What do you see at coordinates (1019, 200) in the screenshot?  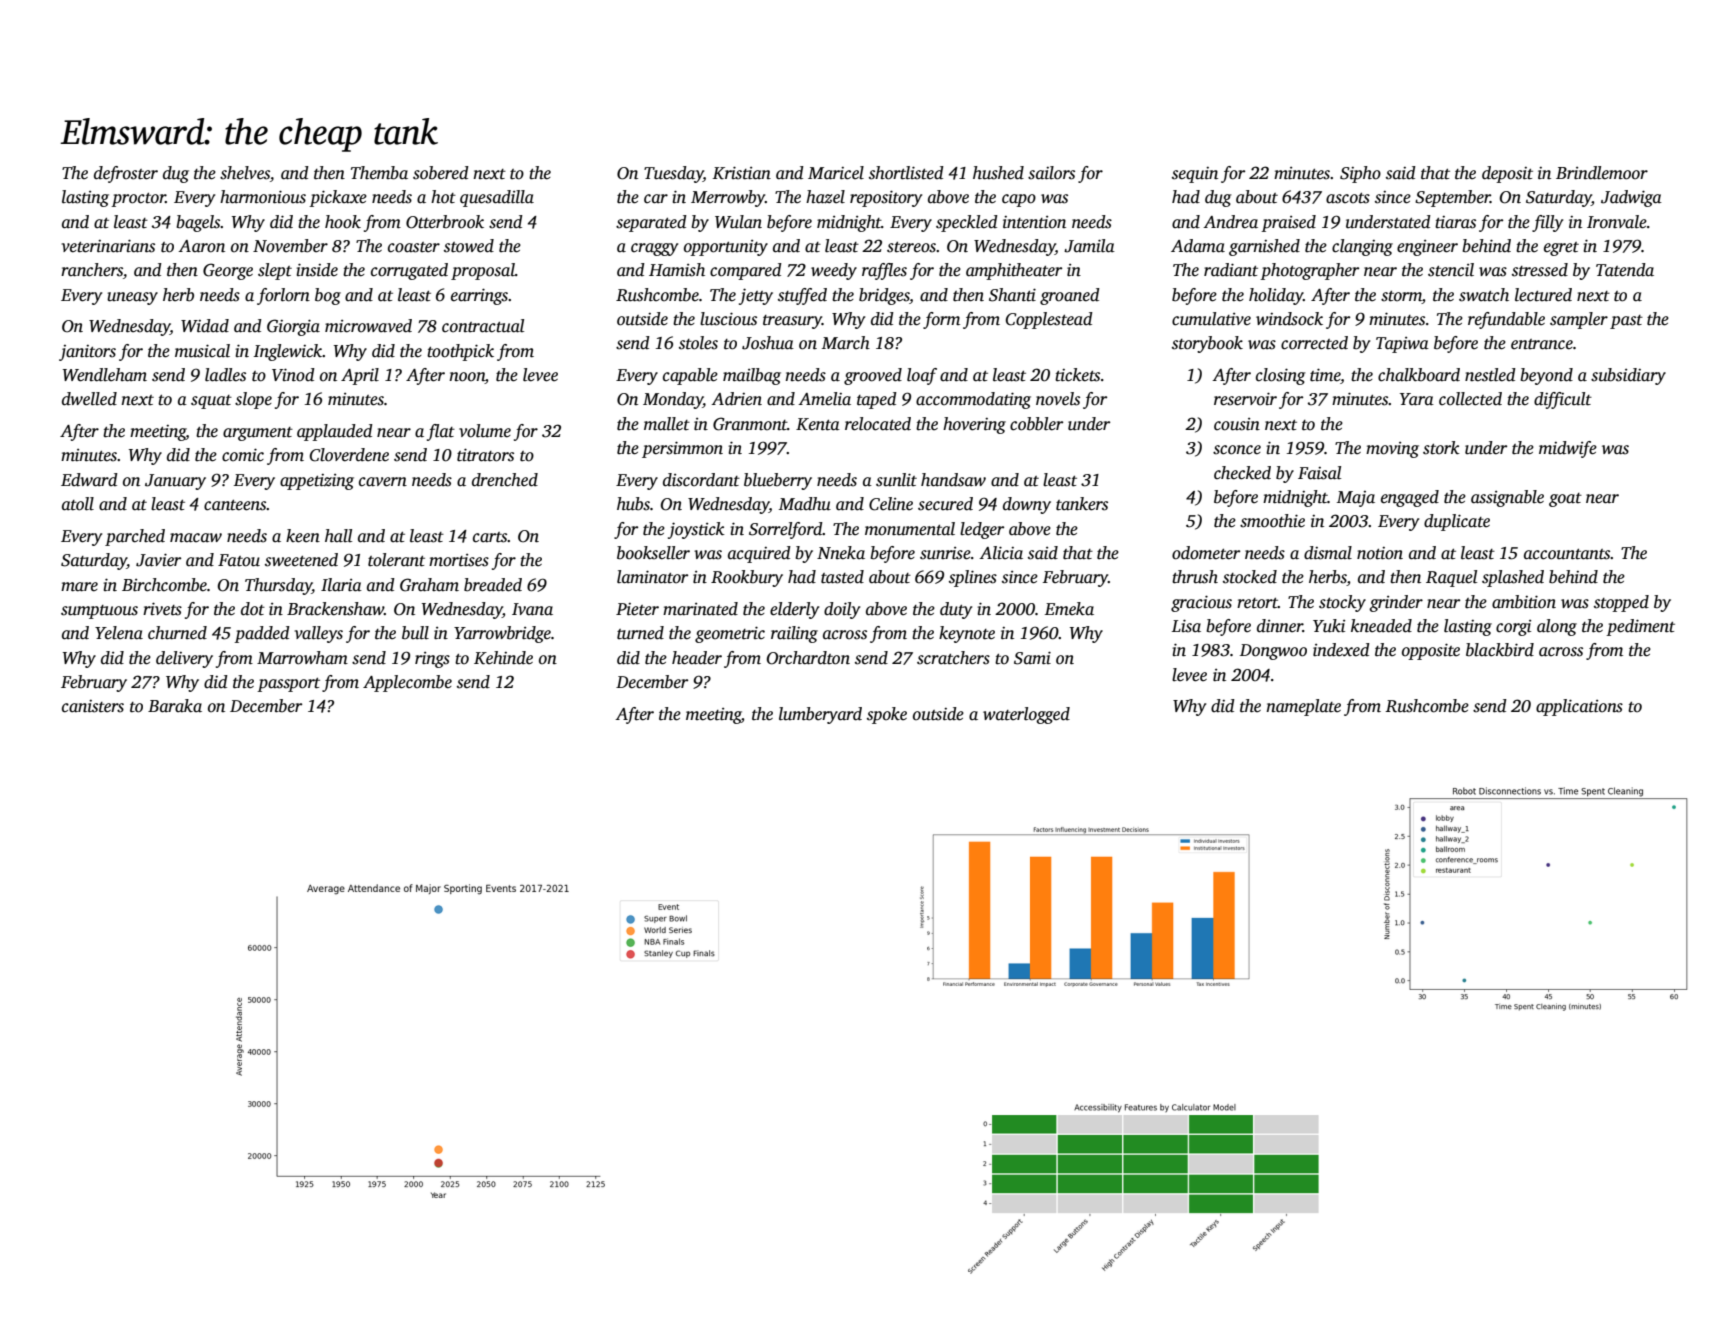 I see `capo` at bounding box center [1019, 200].
